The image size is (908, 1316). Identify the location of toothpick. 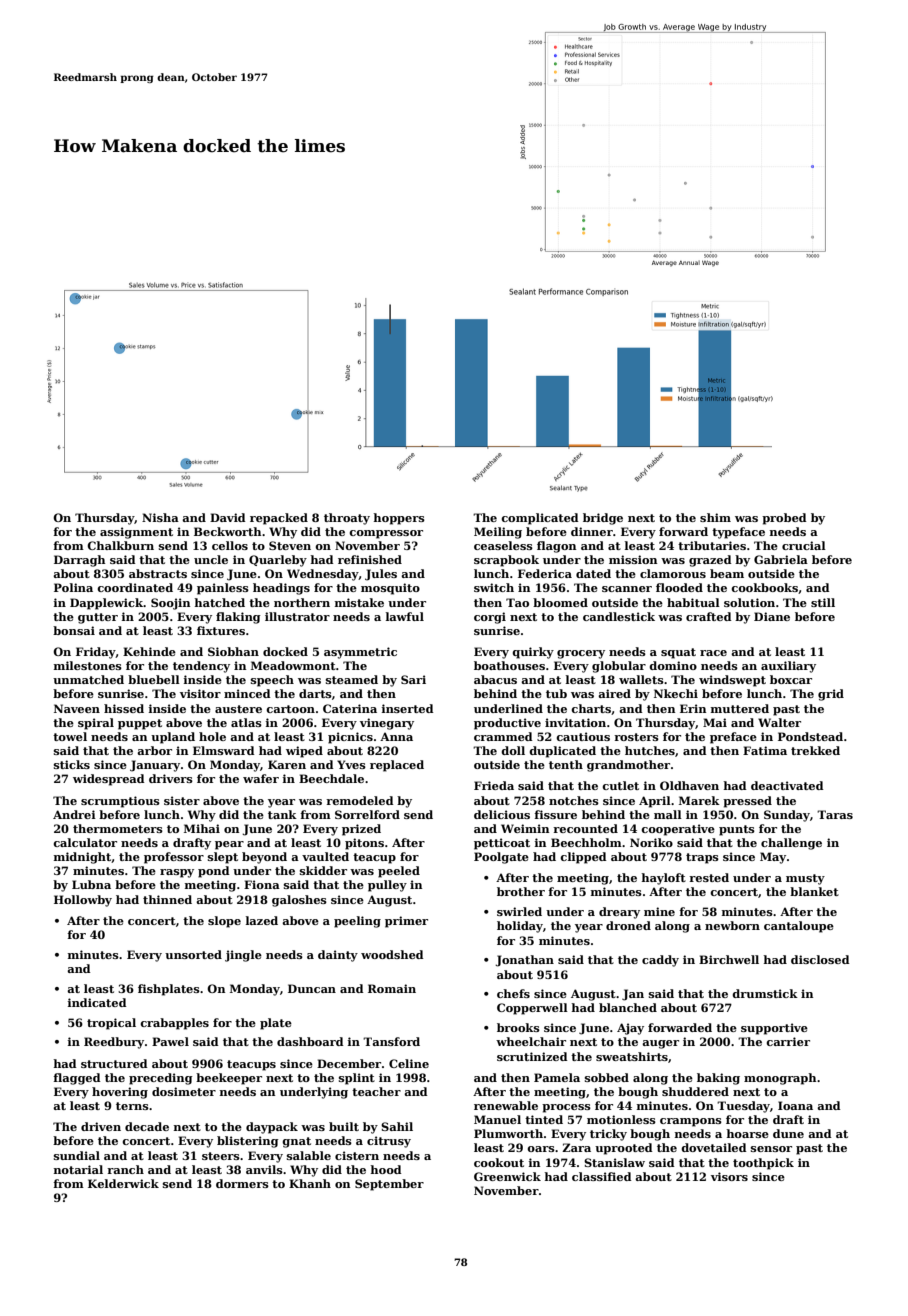
(763, 1164).
